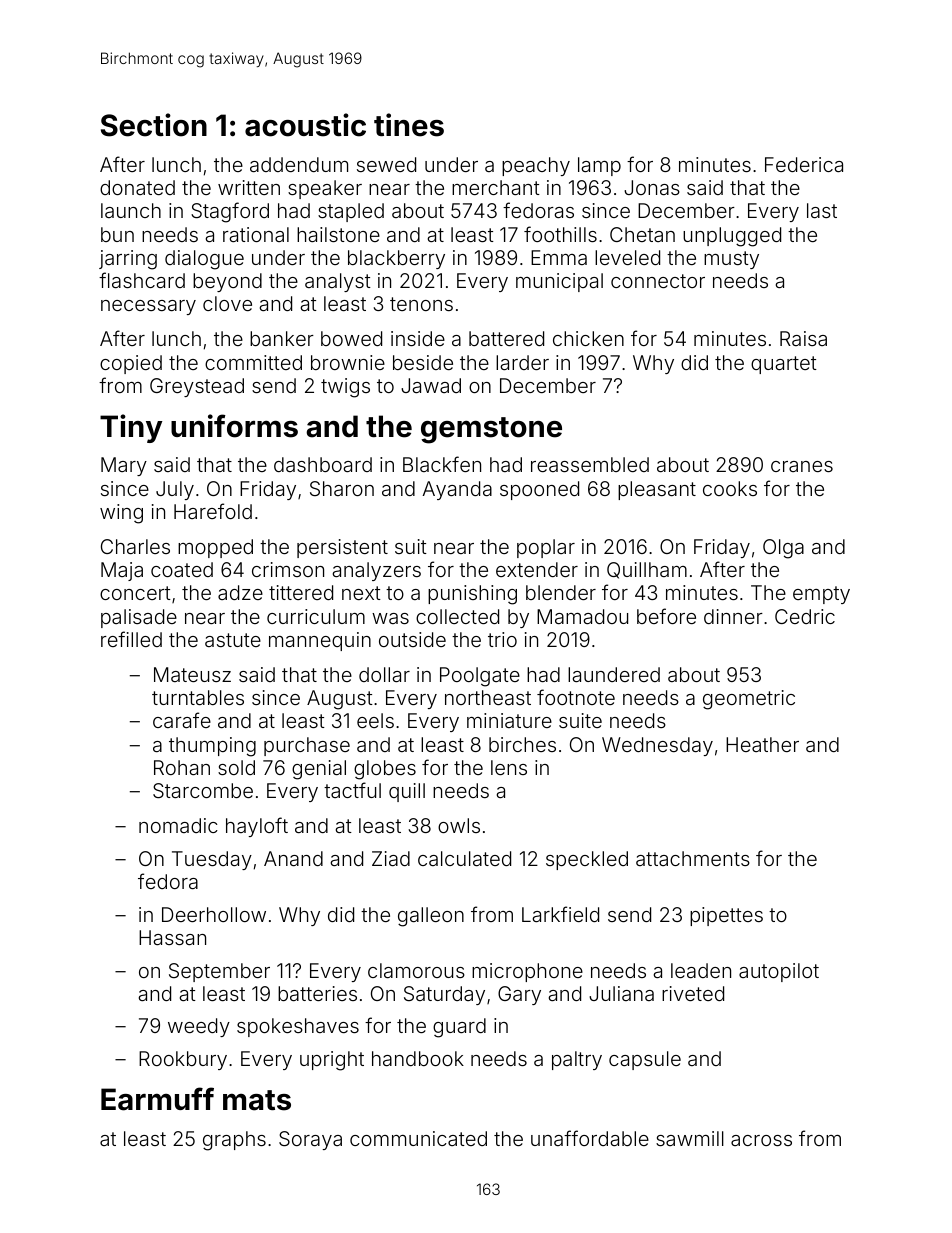  What do you see at coordinates (693, 858) in the screenshot?
I see `attachments` at bounding box center [693, 858].
